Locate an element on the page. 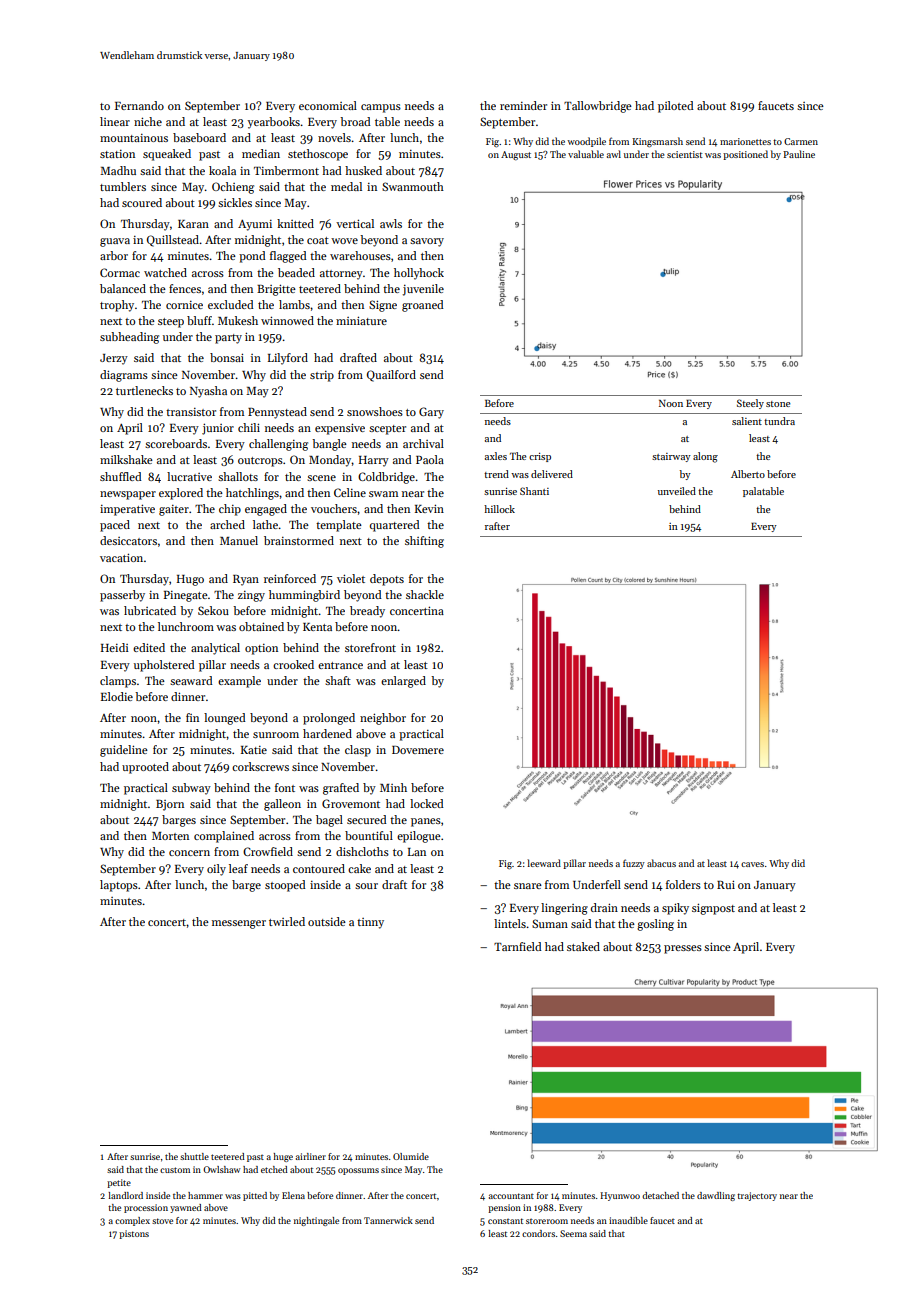  imperative is located at coordinates (127, 510).
